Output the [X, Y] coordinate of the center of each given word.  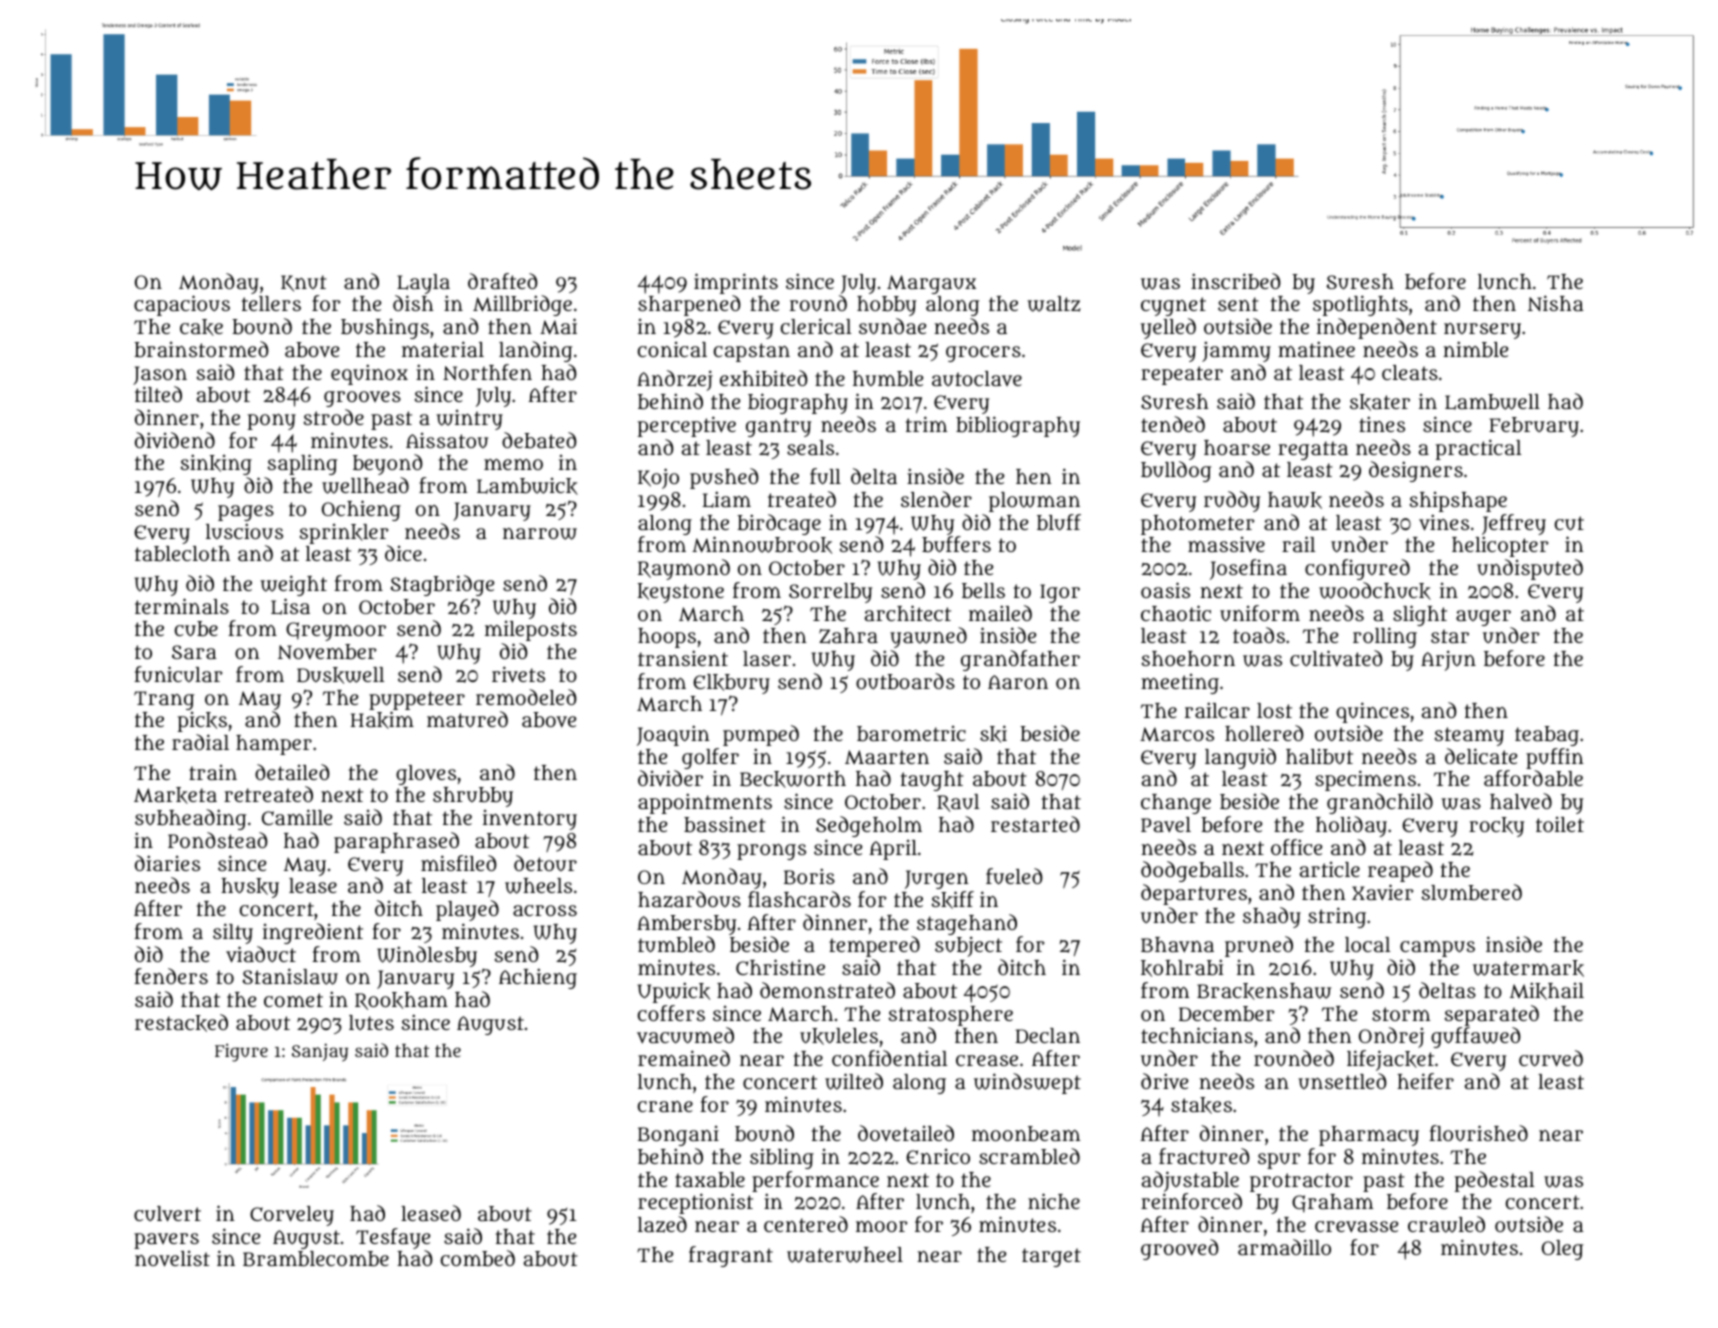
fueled [1014, 876]
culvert [167, 1214]
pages [246, 513]
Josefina [1248, 569]
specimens [1365, 780]
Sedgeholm [869, 826]
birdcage [779, 524]
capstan [752, 352]
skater [1380, 402]
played [467, 910]
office [1296, 847]
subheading [190, 819]
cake [201, 327]
